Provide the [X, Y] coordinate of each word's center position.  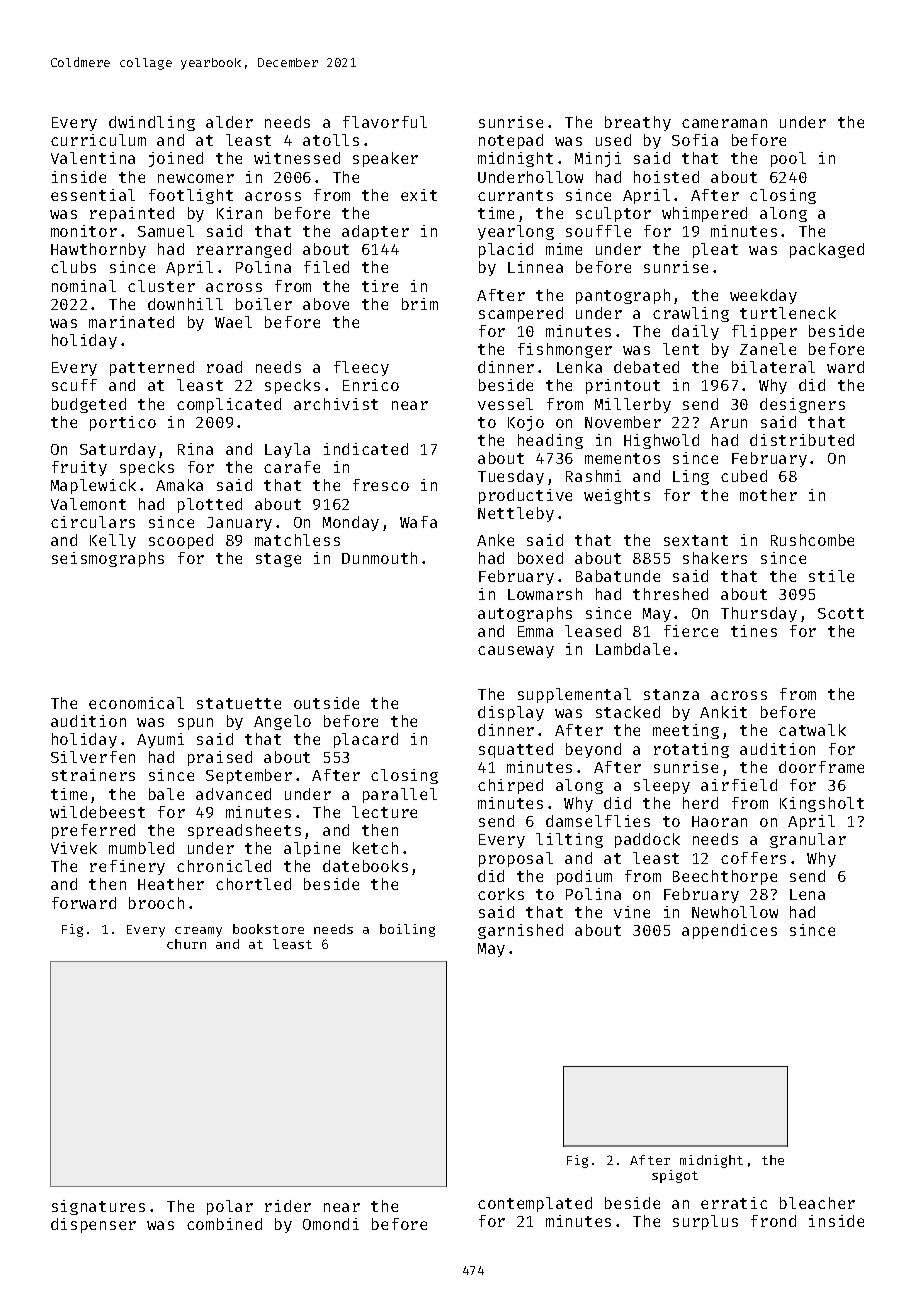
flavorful [385, 122]
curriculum [98, 140]
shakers [715, 558]
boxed [540, 558]
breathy [638, 123]
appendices [729, 931]
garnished [520, 931]
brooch [156, 903]
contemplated [535, 1204]
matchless [297, 540]
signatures [98, 1207]
